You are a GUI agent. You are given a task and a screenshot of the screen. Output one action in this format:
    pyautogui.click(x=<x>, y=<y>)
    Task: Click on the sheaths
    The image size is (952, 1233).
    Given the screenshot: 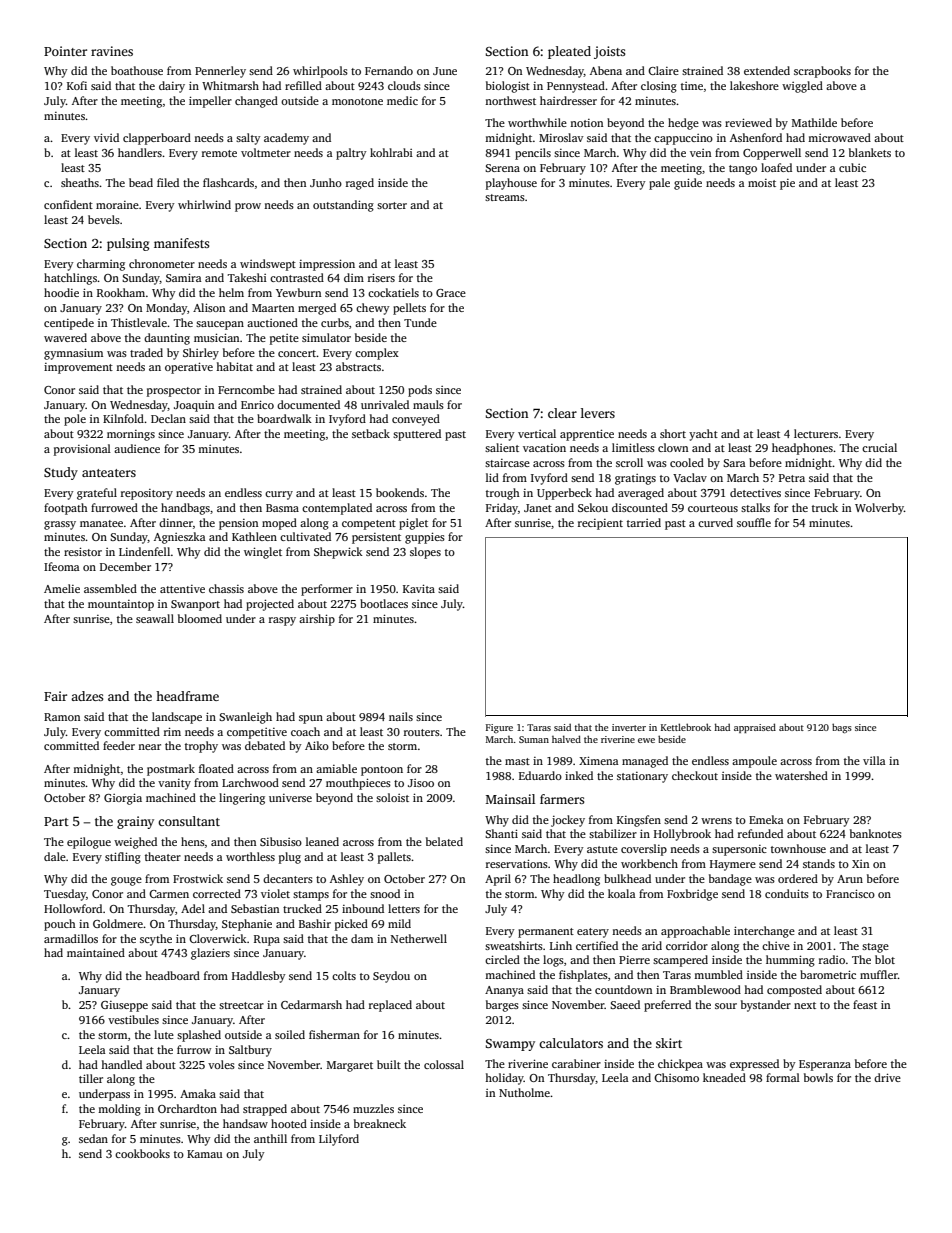 What is the action you would take?
    pyautogui.click(x=80, y=182)
